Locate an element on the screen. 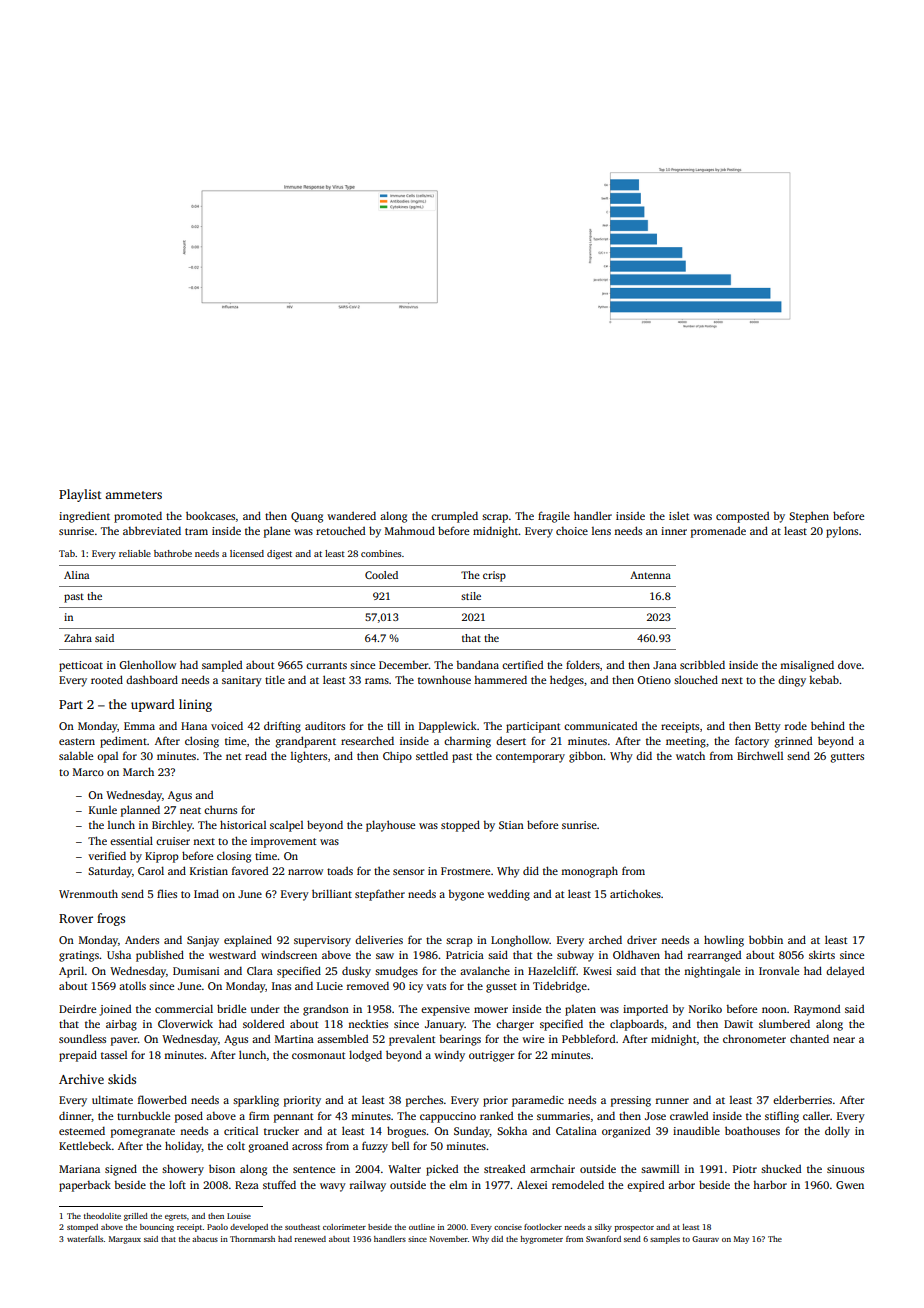 The width and height of the screenshot is (924, 1308). Thornmarsh is located at coordinates (252, 1239).
